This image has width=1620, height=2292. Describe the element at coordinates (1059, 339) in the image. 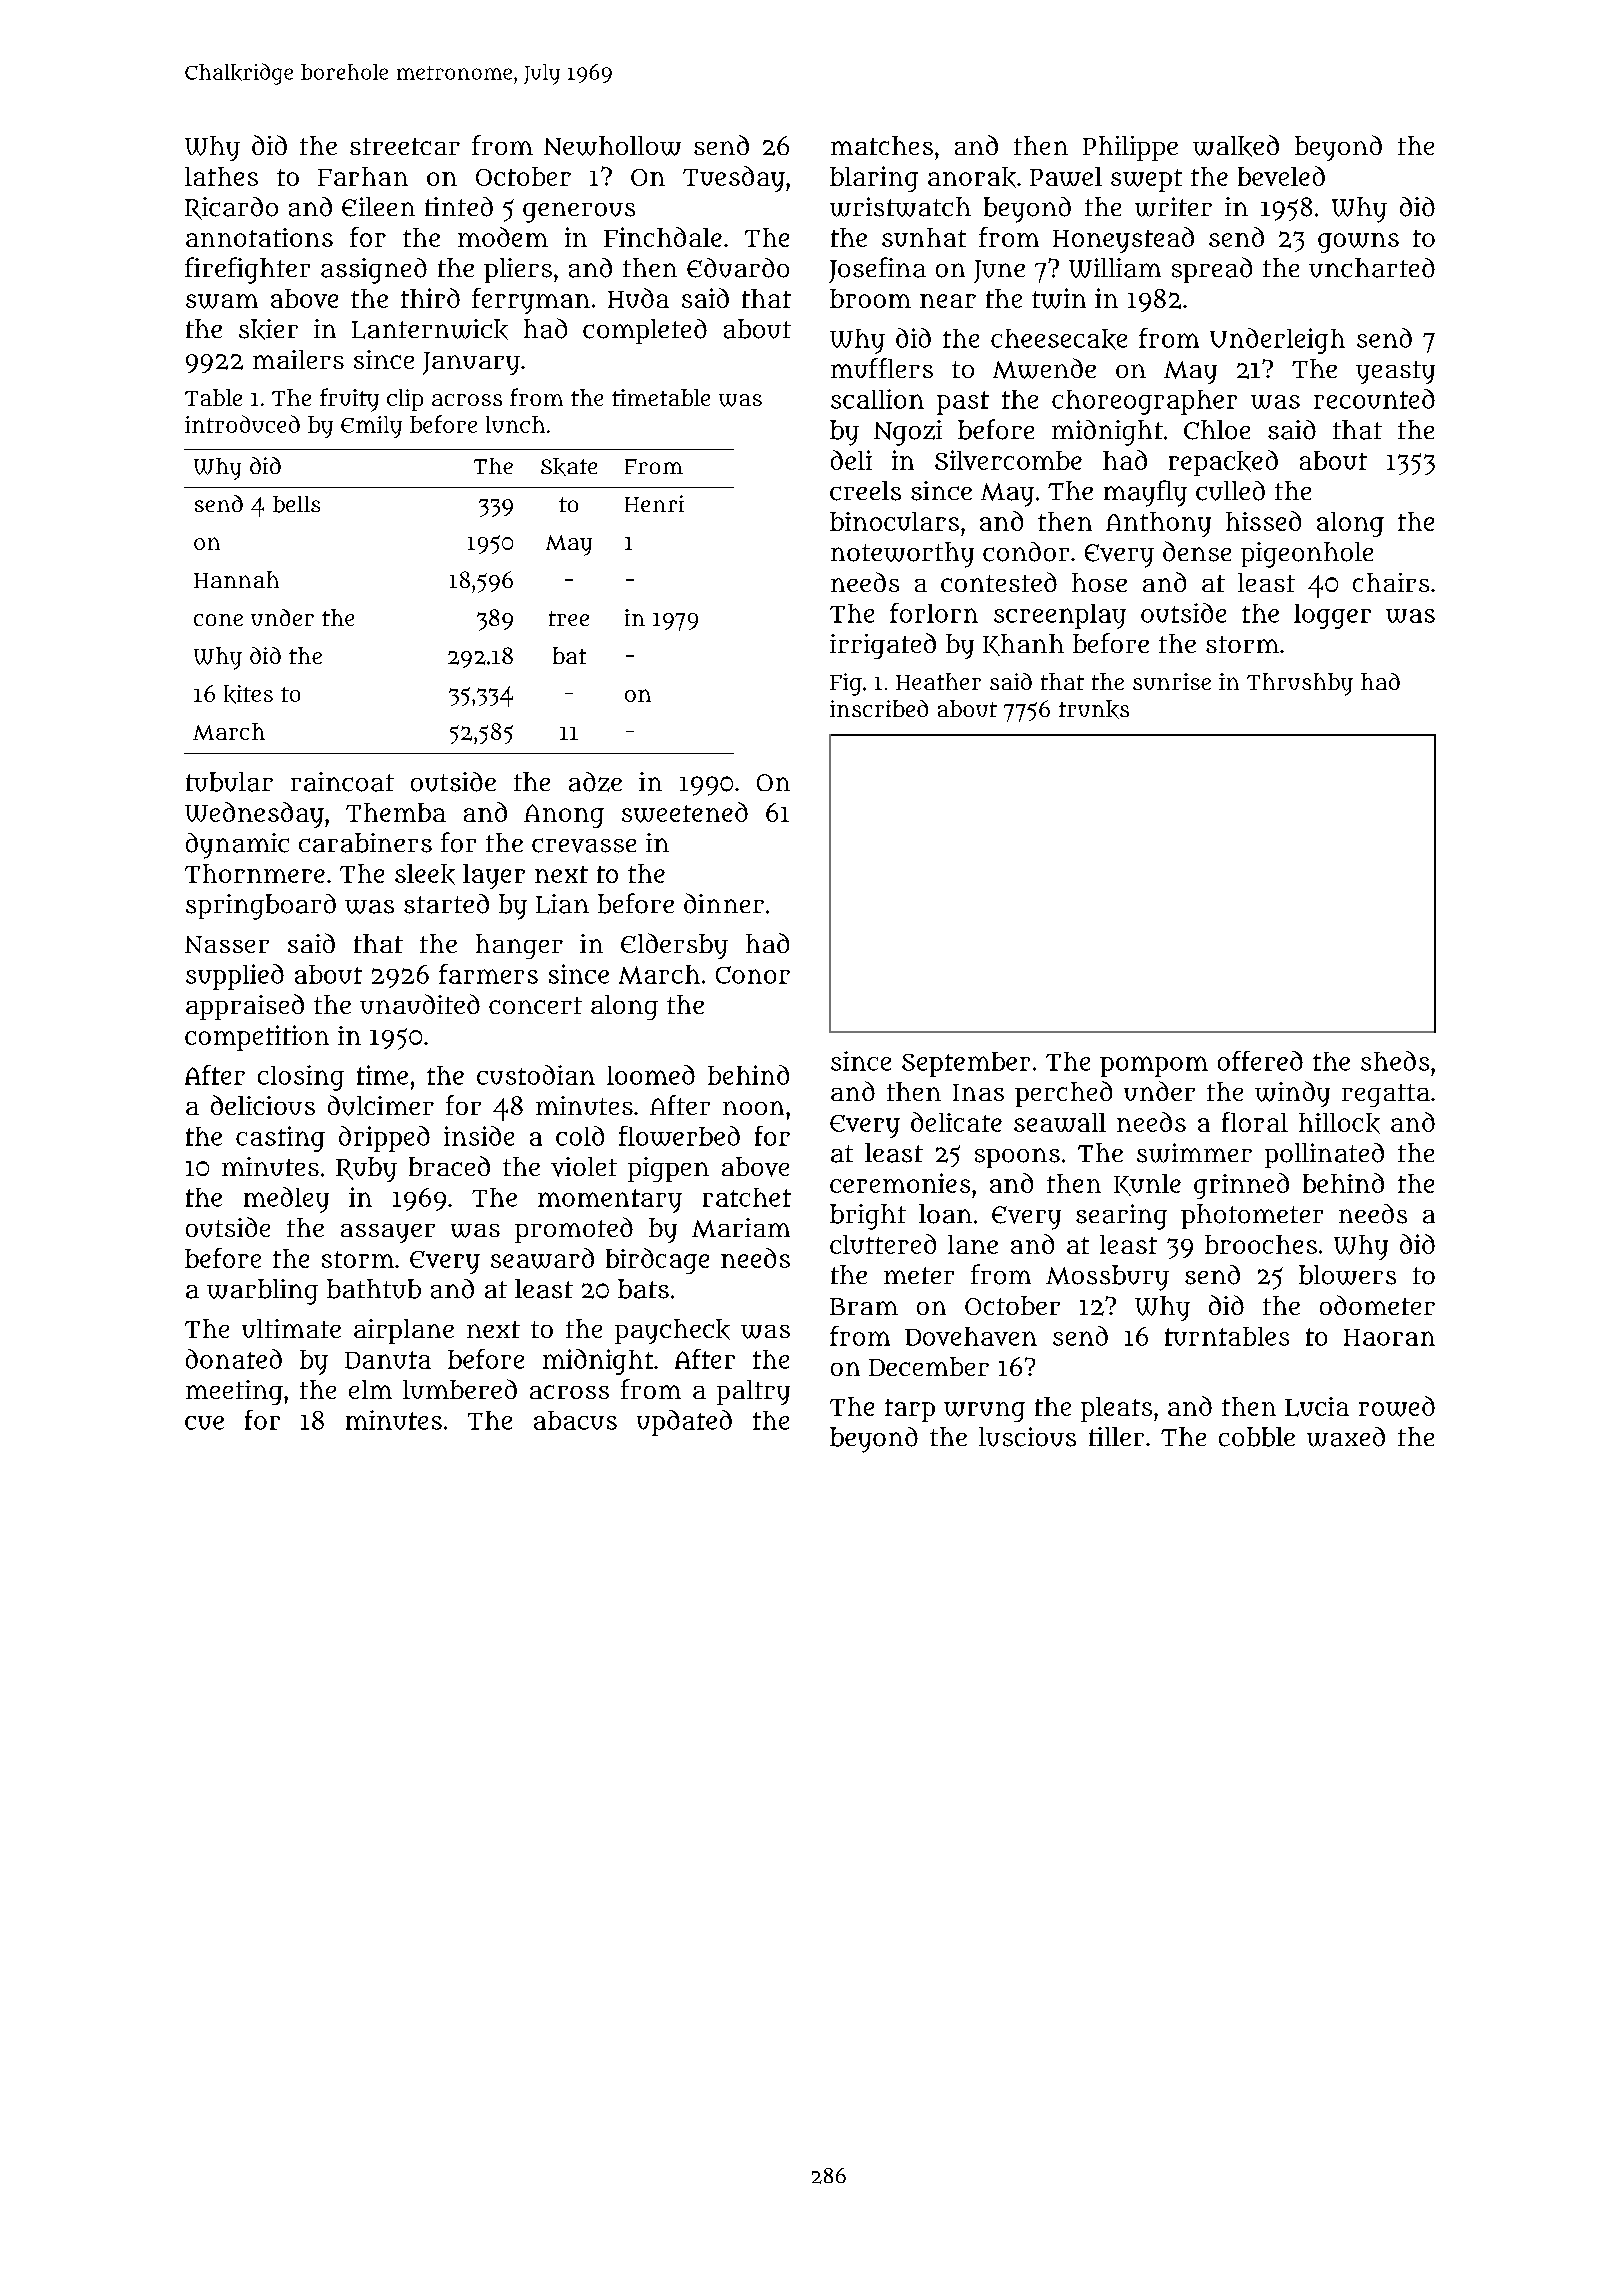

I see `cheesecake` at that location.
